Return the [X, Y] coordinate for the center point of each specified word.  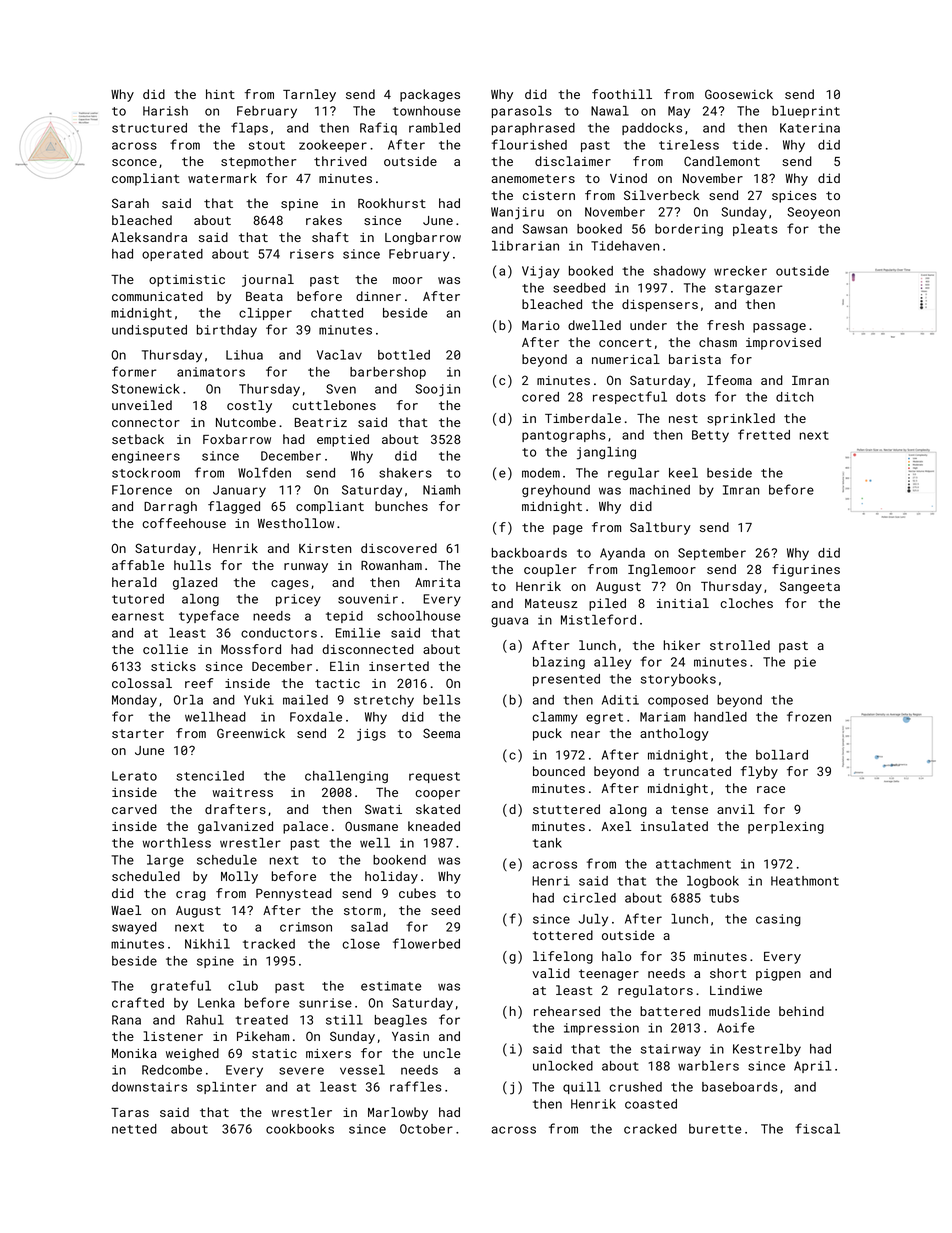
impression [601, 1029]
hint [220, 94]
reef [199, 683]
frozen [809, 716]
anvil [736, 809]
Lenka [216, 1003]
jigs [371, 735]
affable [138, 565]
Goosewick [739, 94]
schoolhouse [419, 616]
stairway [671, 1050]
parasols [522, 112]
